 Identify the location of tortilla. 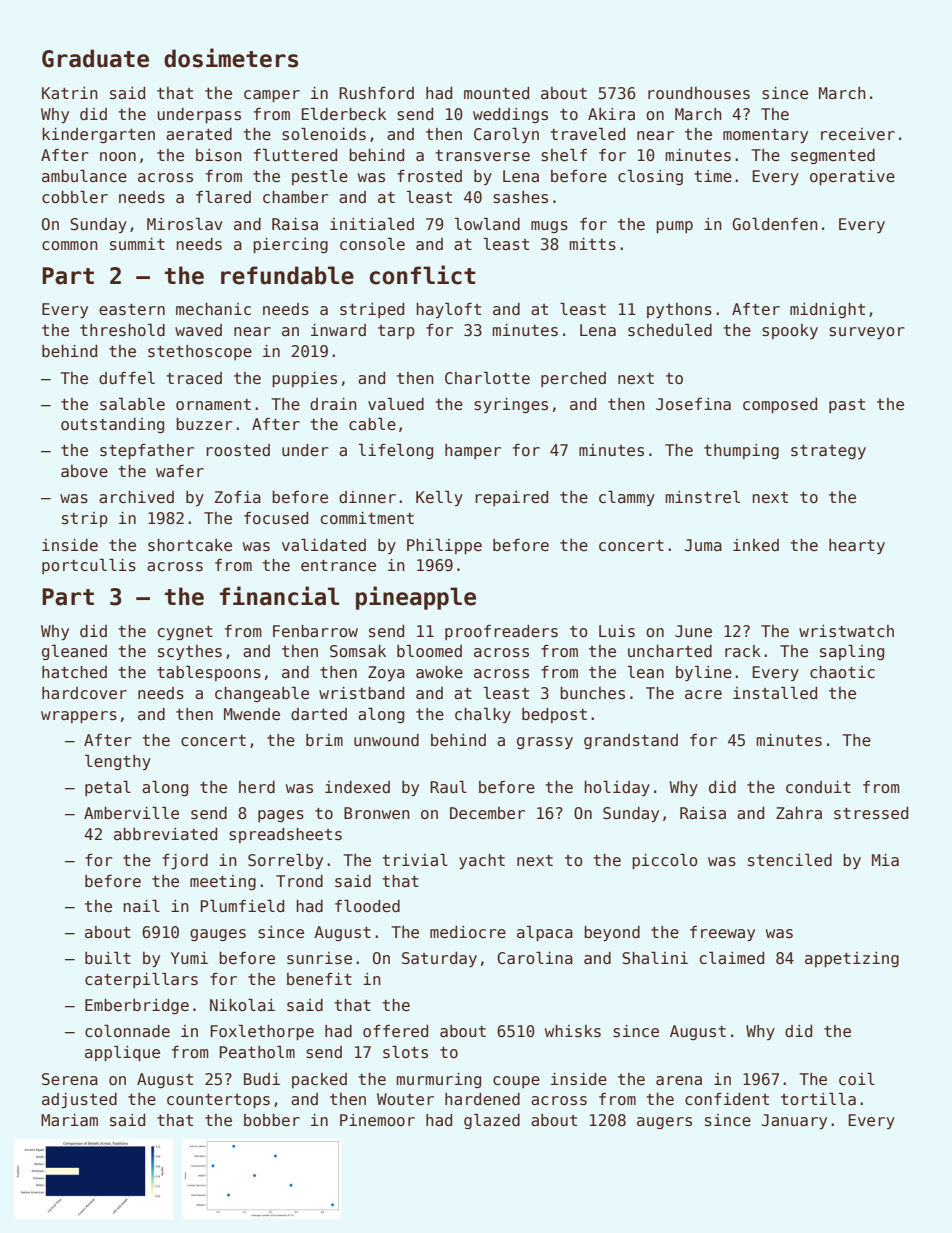
(818, 1099).
